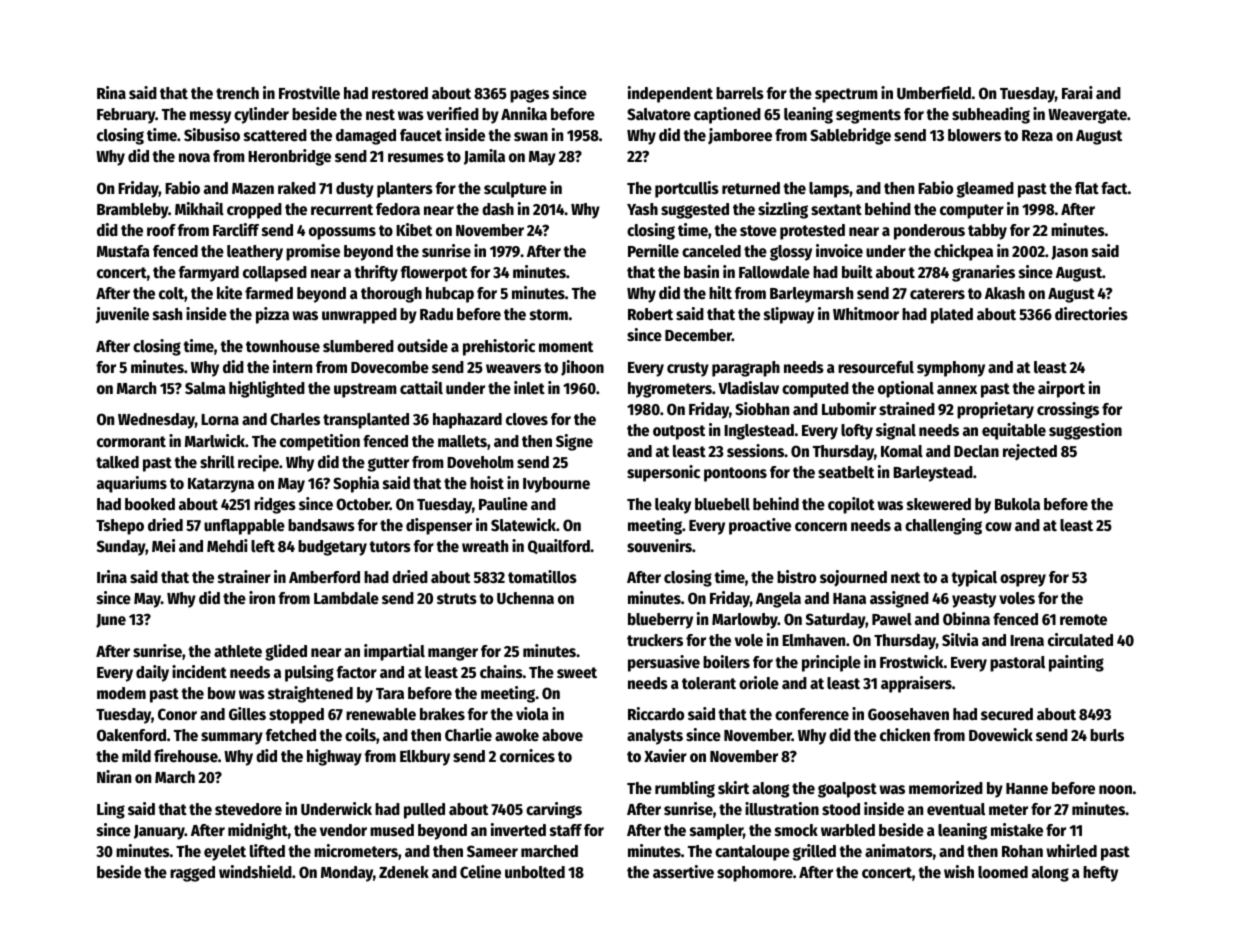 The height and width of the screenshot is (952, 1233). What do you see at coordinates (566, 347) in the screenshot?
I see `moment` at bounding box center [566, 347].
